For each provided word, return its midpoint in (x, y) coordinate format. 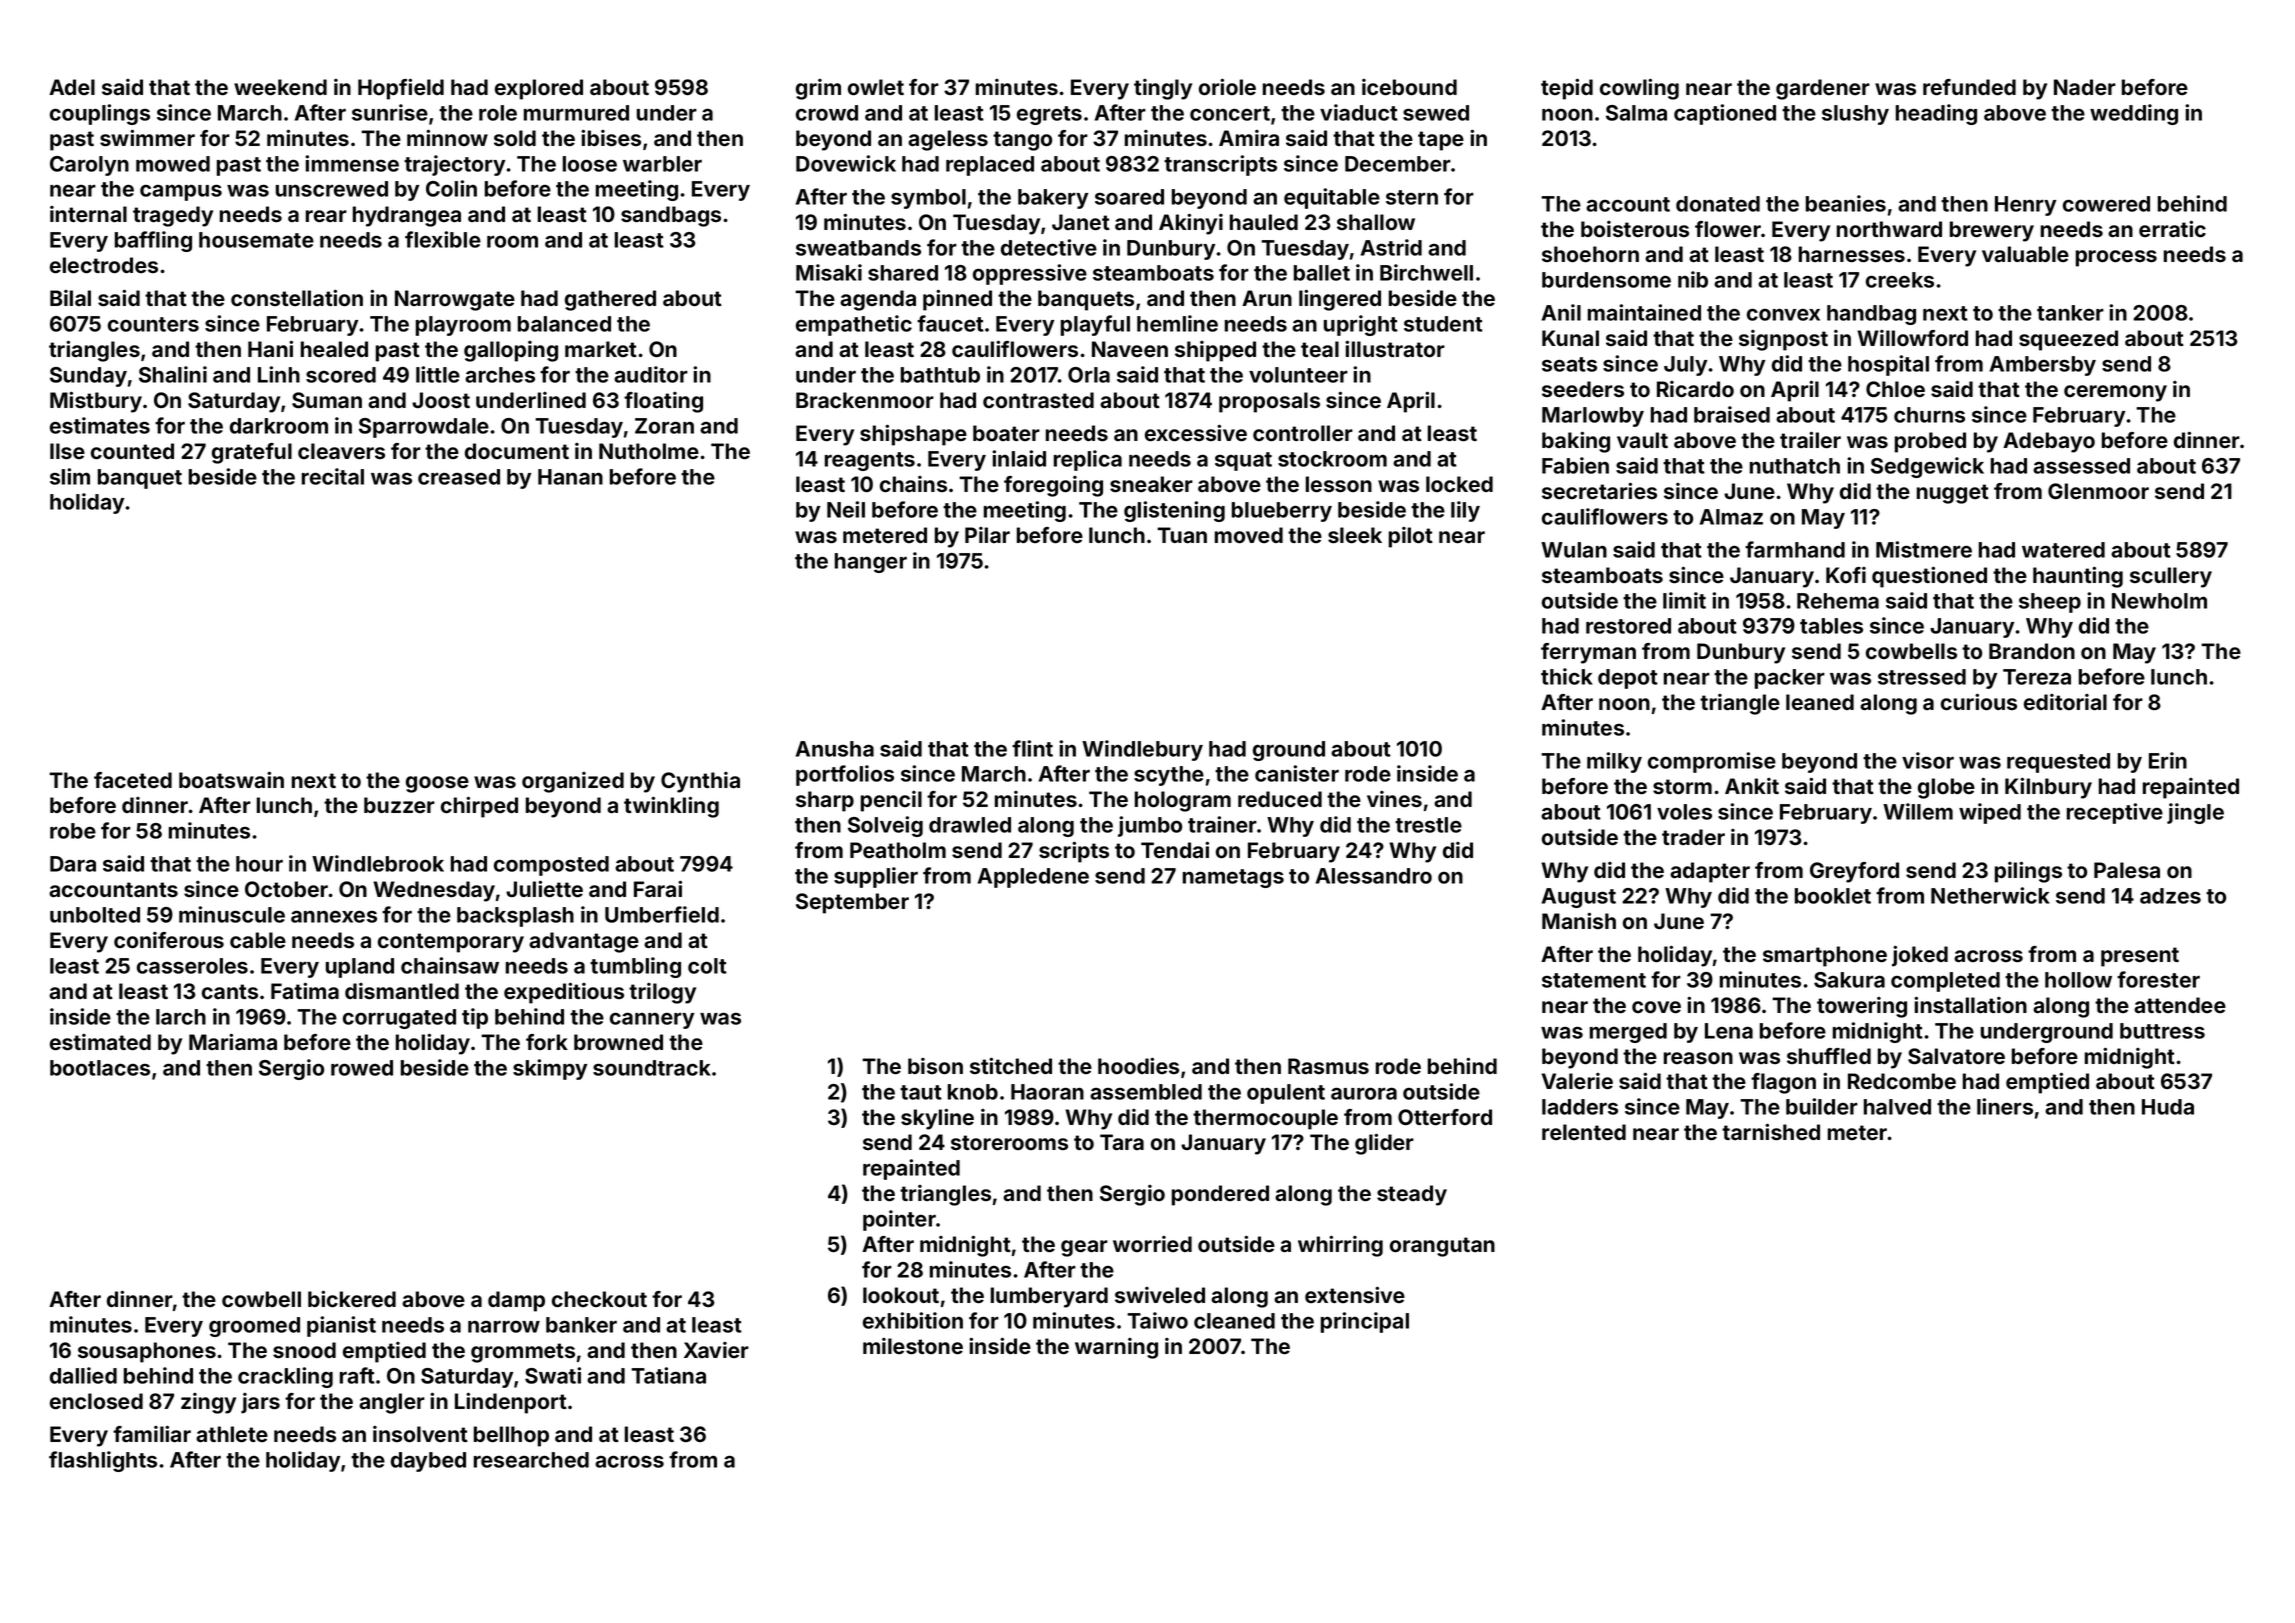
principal (1365, 1322)
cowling (1639, 89)
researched (531, 1460)
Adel (72, 87)
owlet (876, 87)
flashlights (103, 1461)
